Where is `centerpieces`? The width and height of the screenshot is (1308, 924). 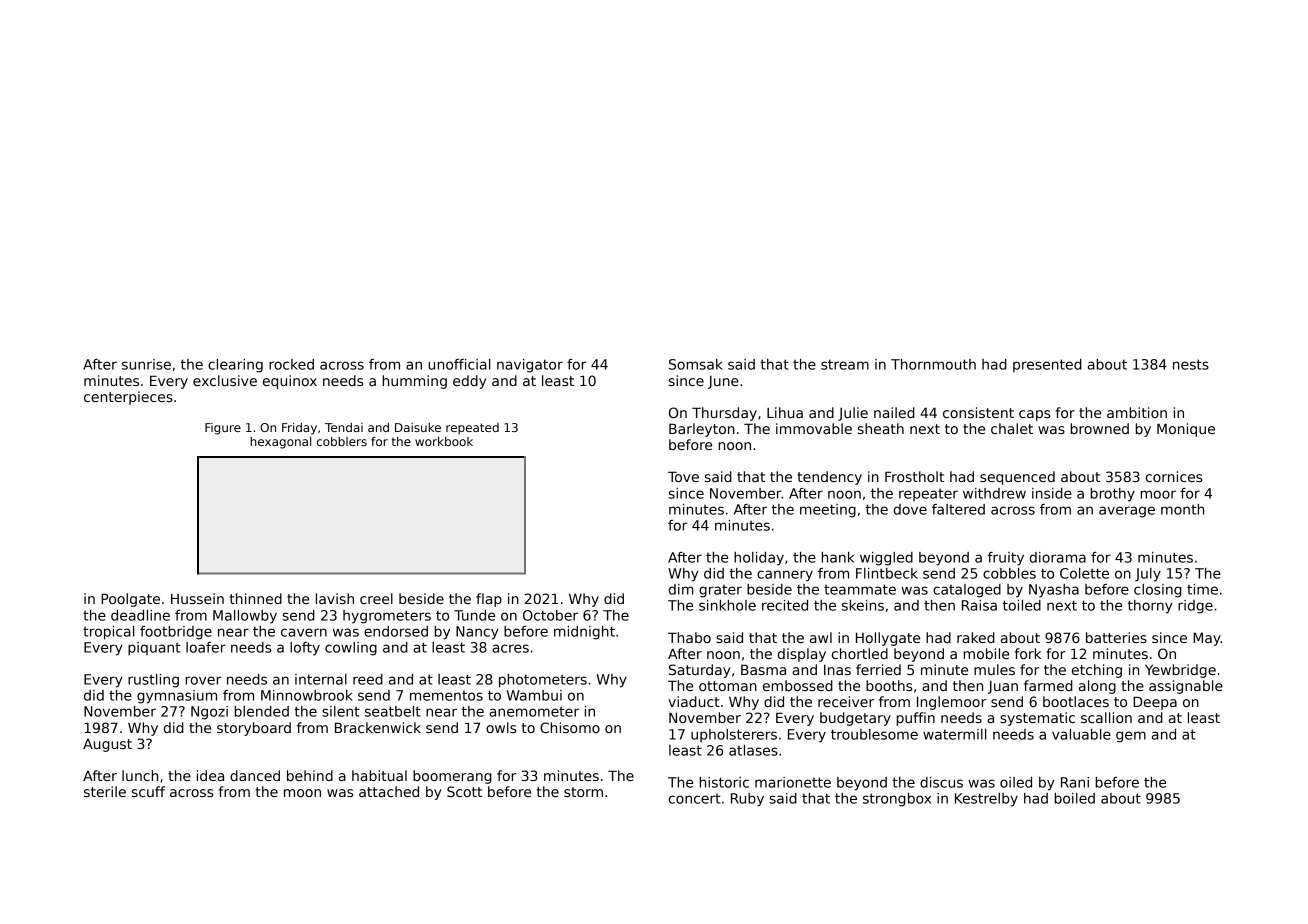 centerpieces is located at coordinates (128, 398).
